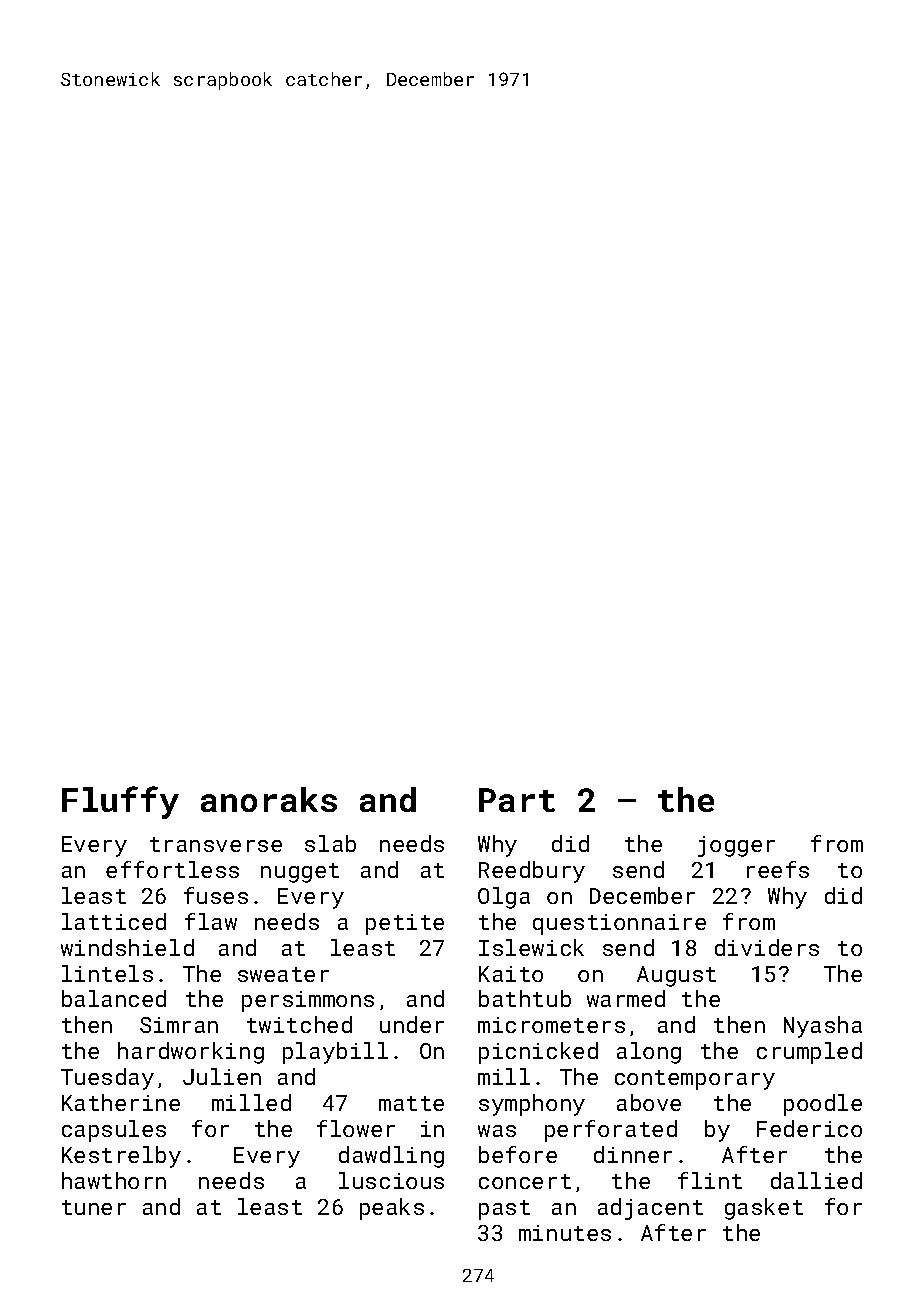 The image size is (924, 1311). What do you see at coordinates (511, 974) in the image?
I see `Kaito` at bounding box center [511, 974].
